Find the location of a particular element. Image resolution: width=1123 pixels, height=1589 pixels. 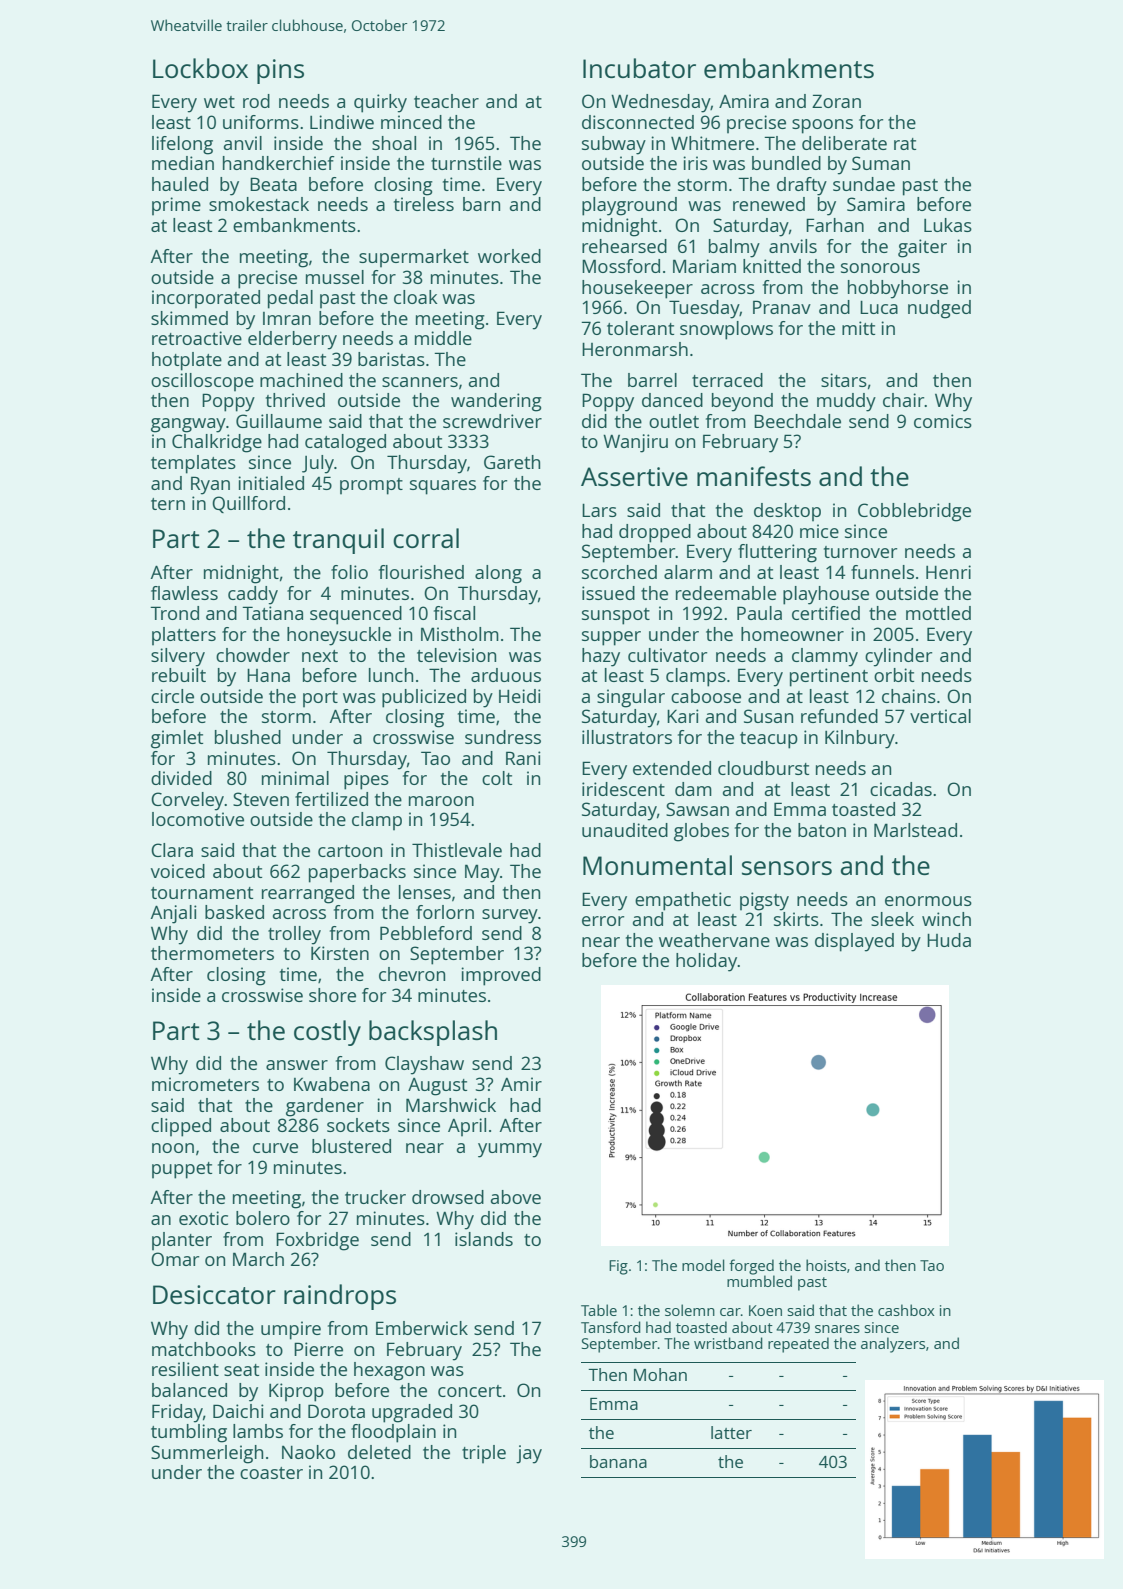

analyzers is located at coordinates (893, 1345).
